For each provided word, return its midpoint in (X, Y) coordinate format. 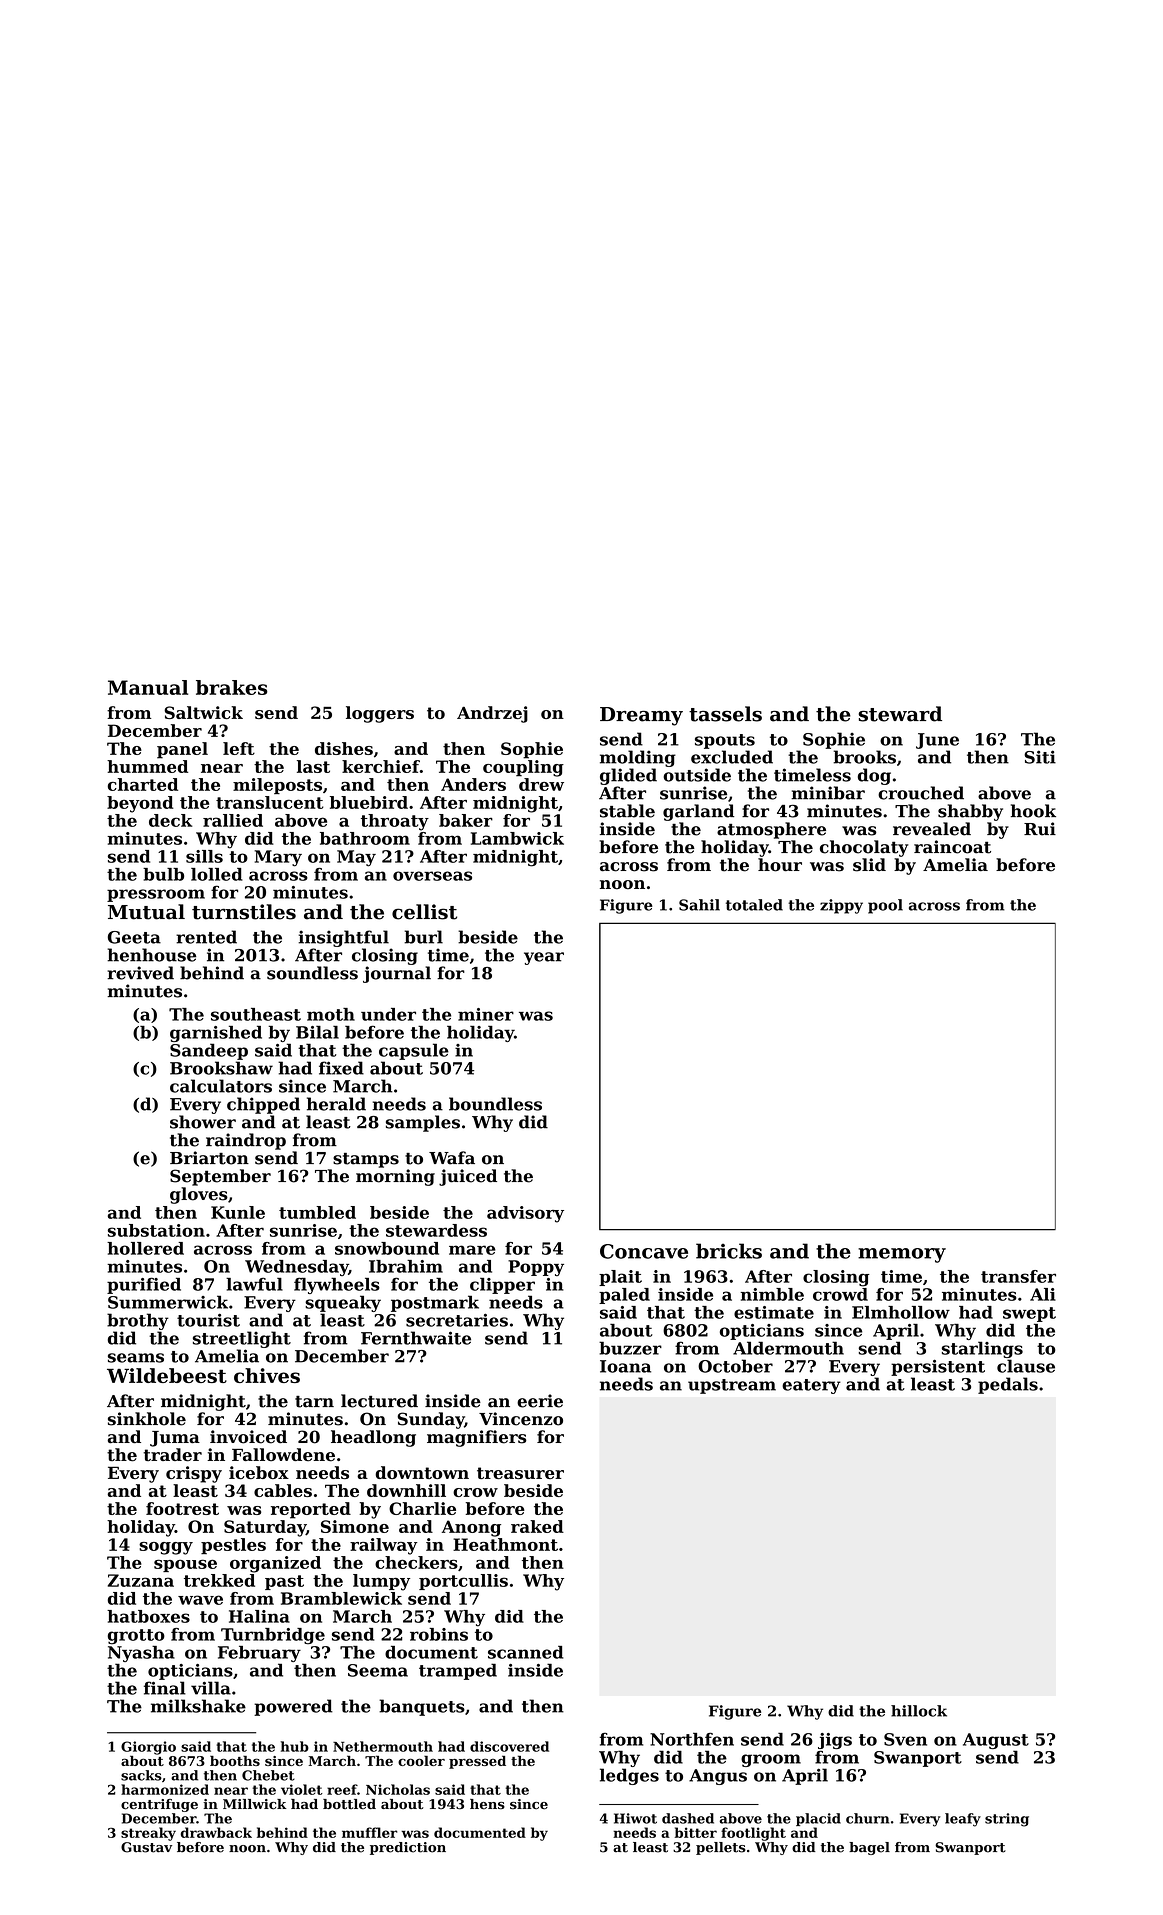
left (239, 748)
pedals (1008, 1385)
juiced (468, 1177)
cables (283, 1490)
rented (206, 937)
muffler (369, 1832)
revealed (932, 829)
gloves (199, 1195)
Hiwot (635, 1818)
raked (537, 1526)
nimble (772, 1294)
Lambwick (517, 838)
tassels (725, 714)
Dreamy (641, 716)
